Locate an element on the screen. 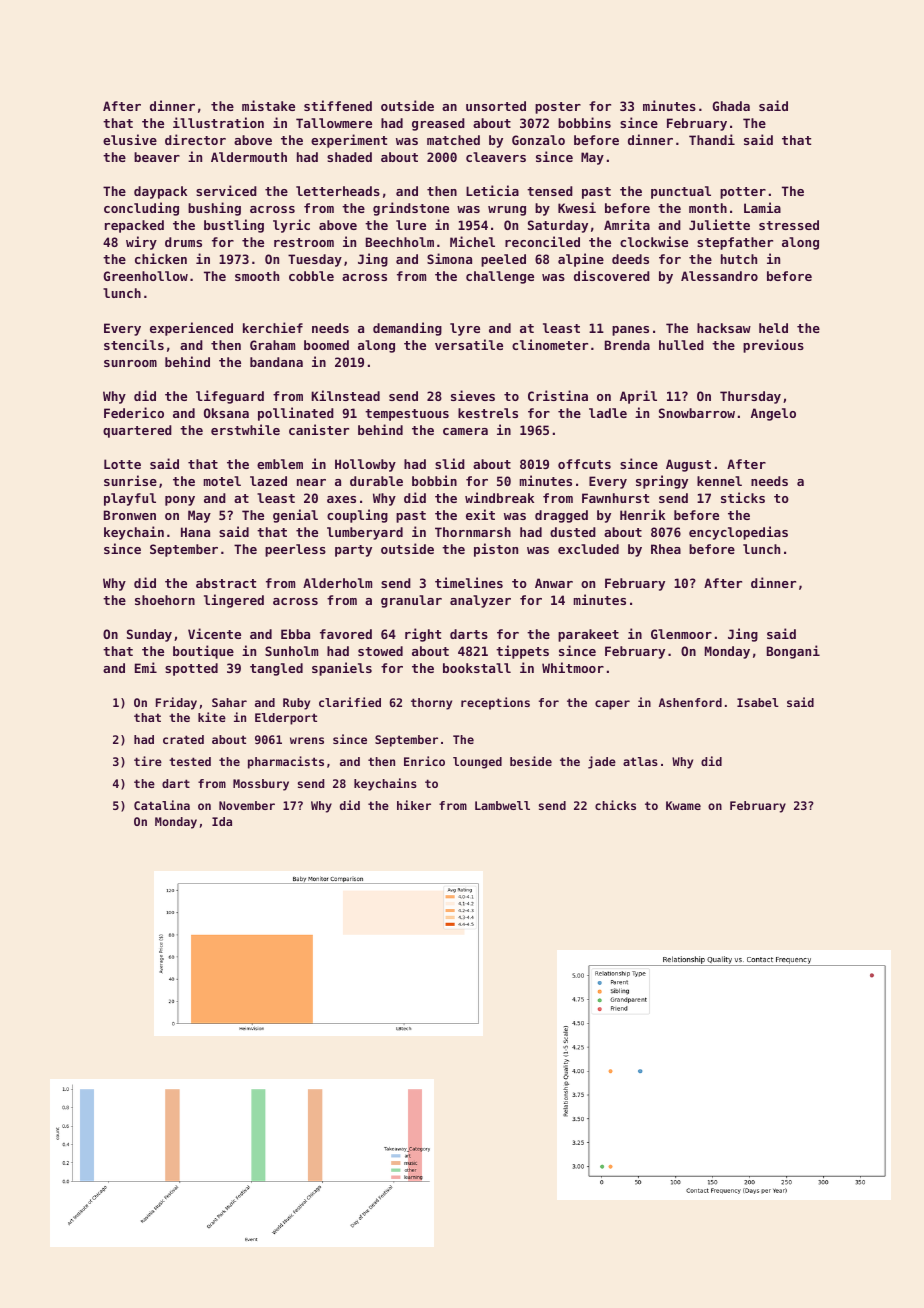 The height and width of the screenshot is (1308, 924). shaded is located at coordinates (349, 157).
